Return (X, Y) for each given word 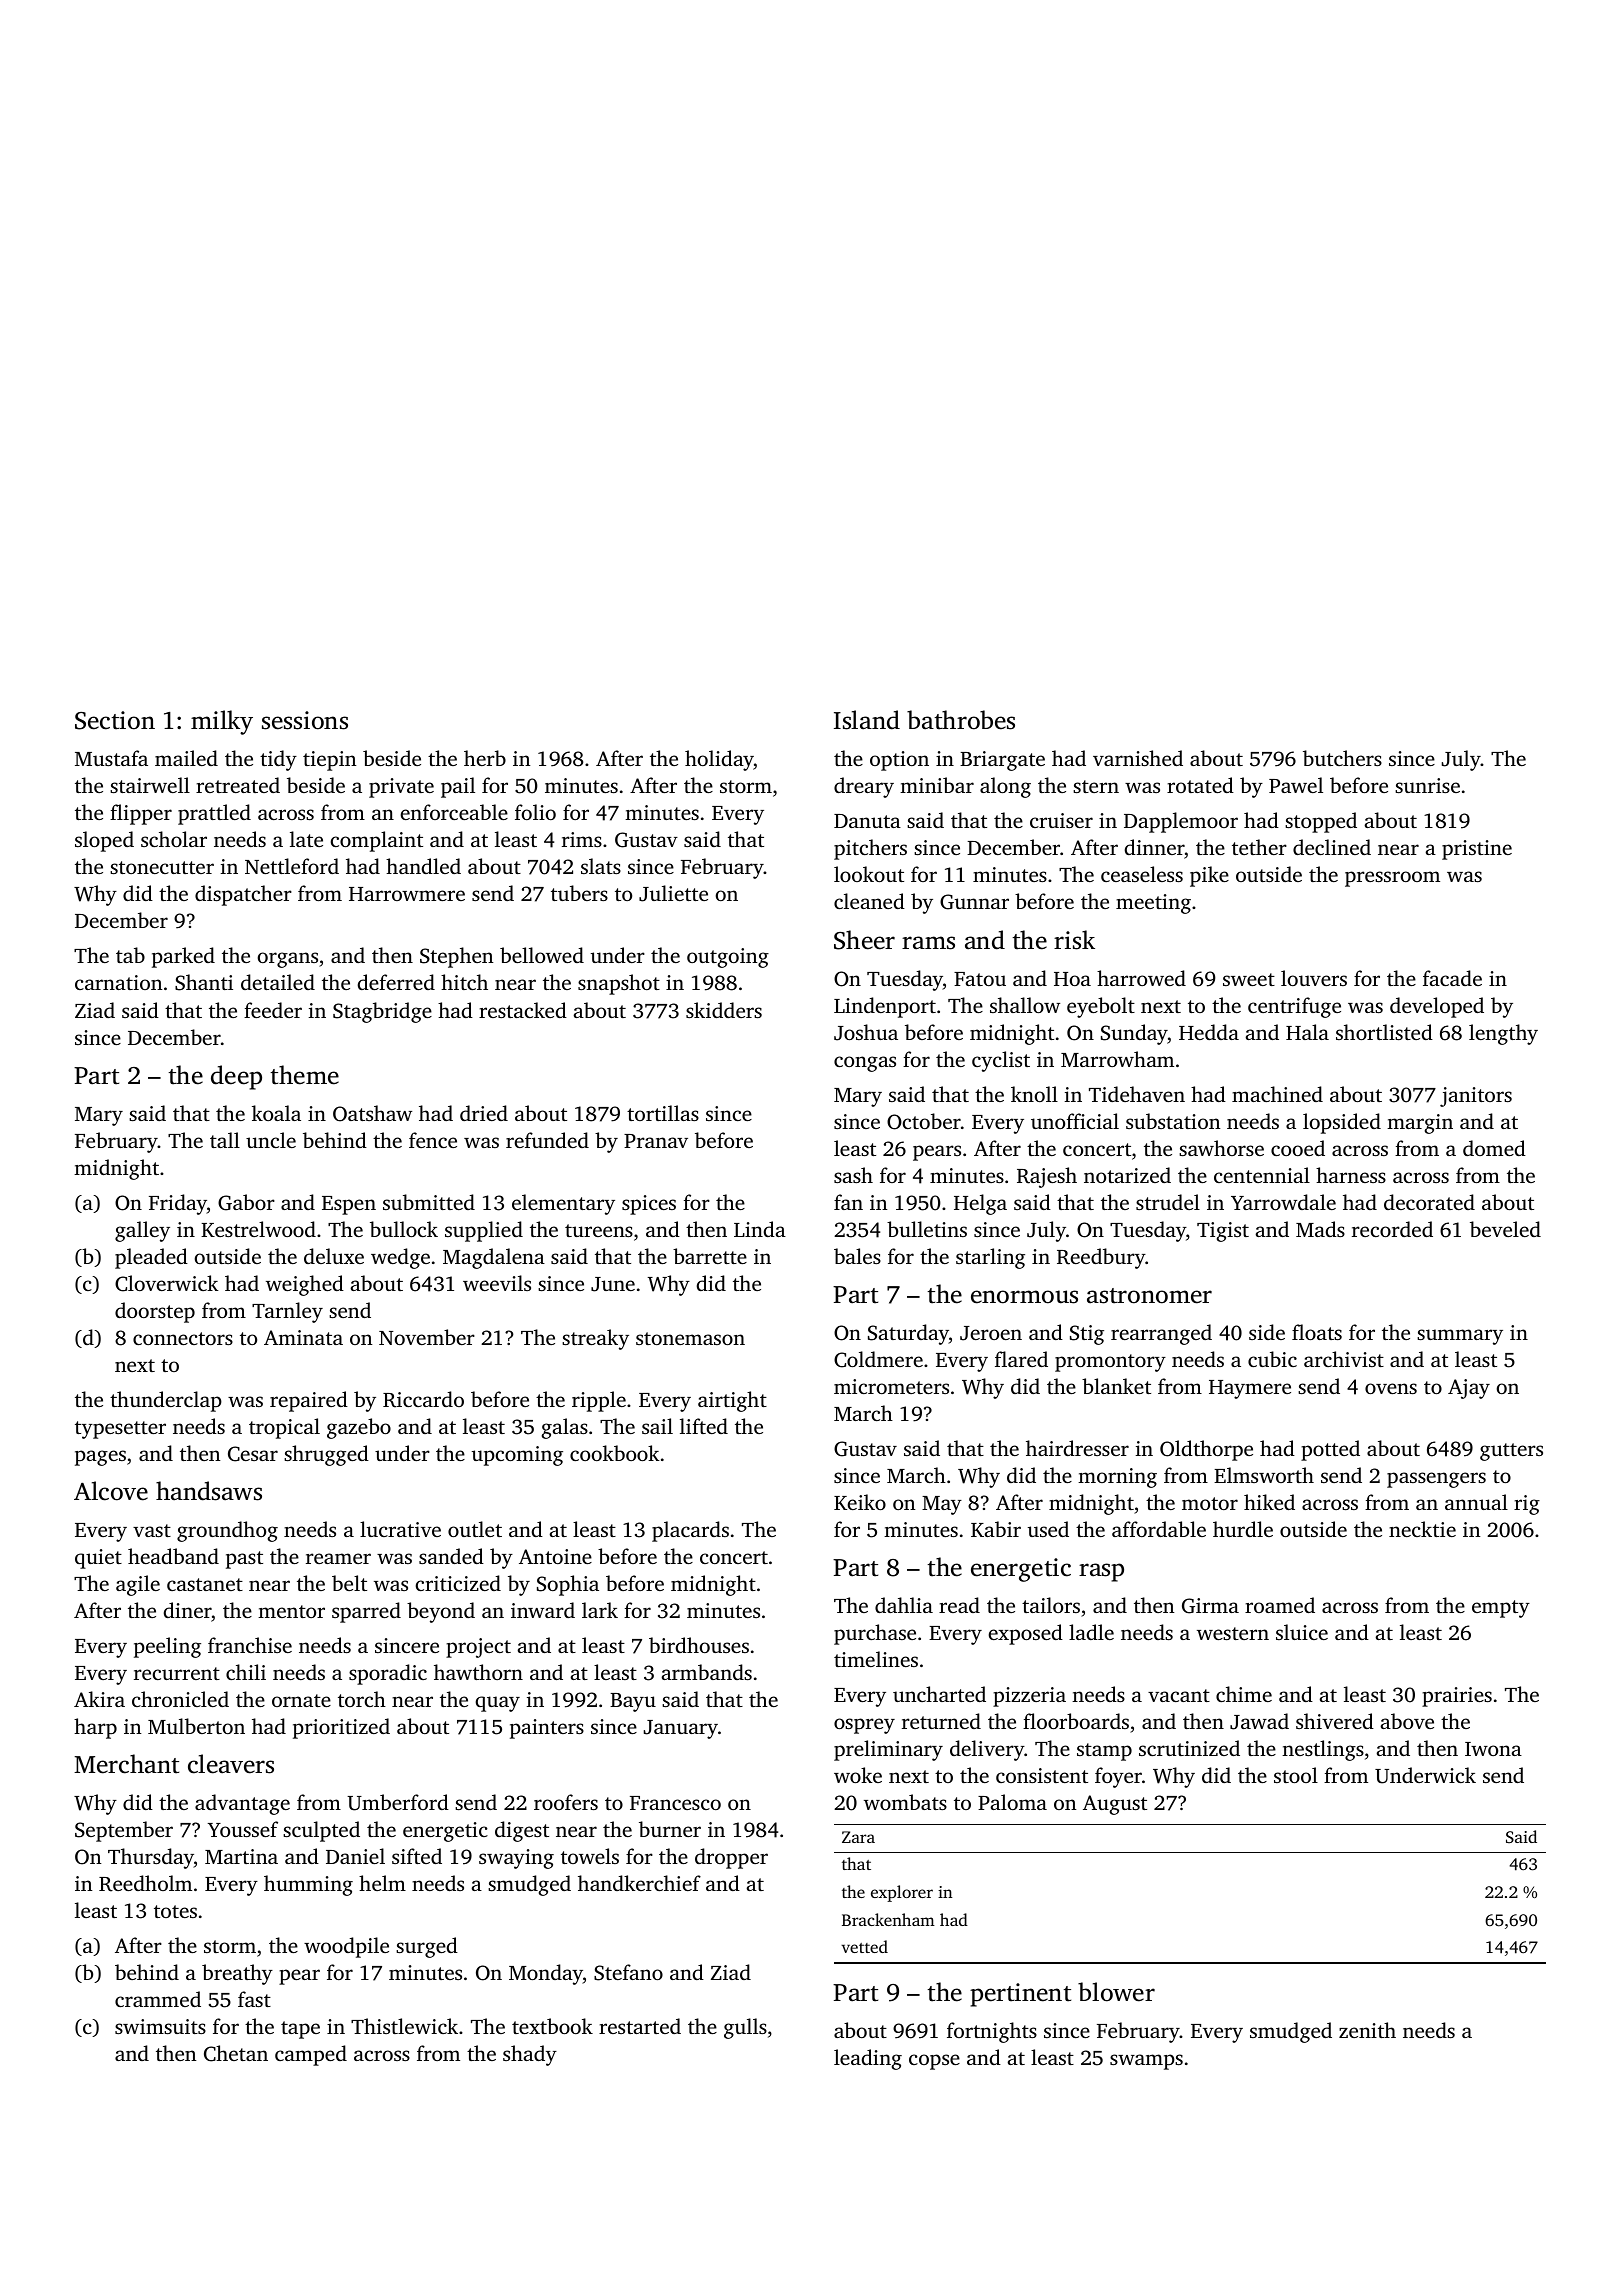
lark (600, 1610)
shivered (1335, 1721)
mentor (291, 1611)
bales (857, 1256)
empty (1501, 1609)
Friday (178, 1204)
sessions (305, 720)
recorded (1392, 1229)
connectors (183, 1338)
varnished (1138, 758)
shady (530, 2055)
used (1048, 1529)
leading (868, 2059)
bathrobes (961, 720)
